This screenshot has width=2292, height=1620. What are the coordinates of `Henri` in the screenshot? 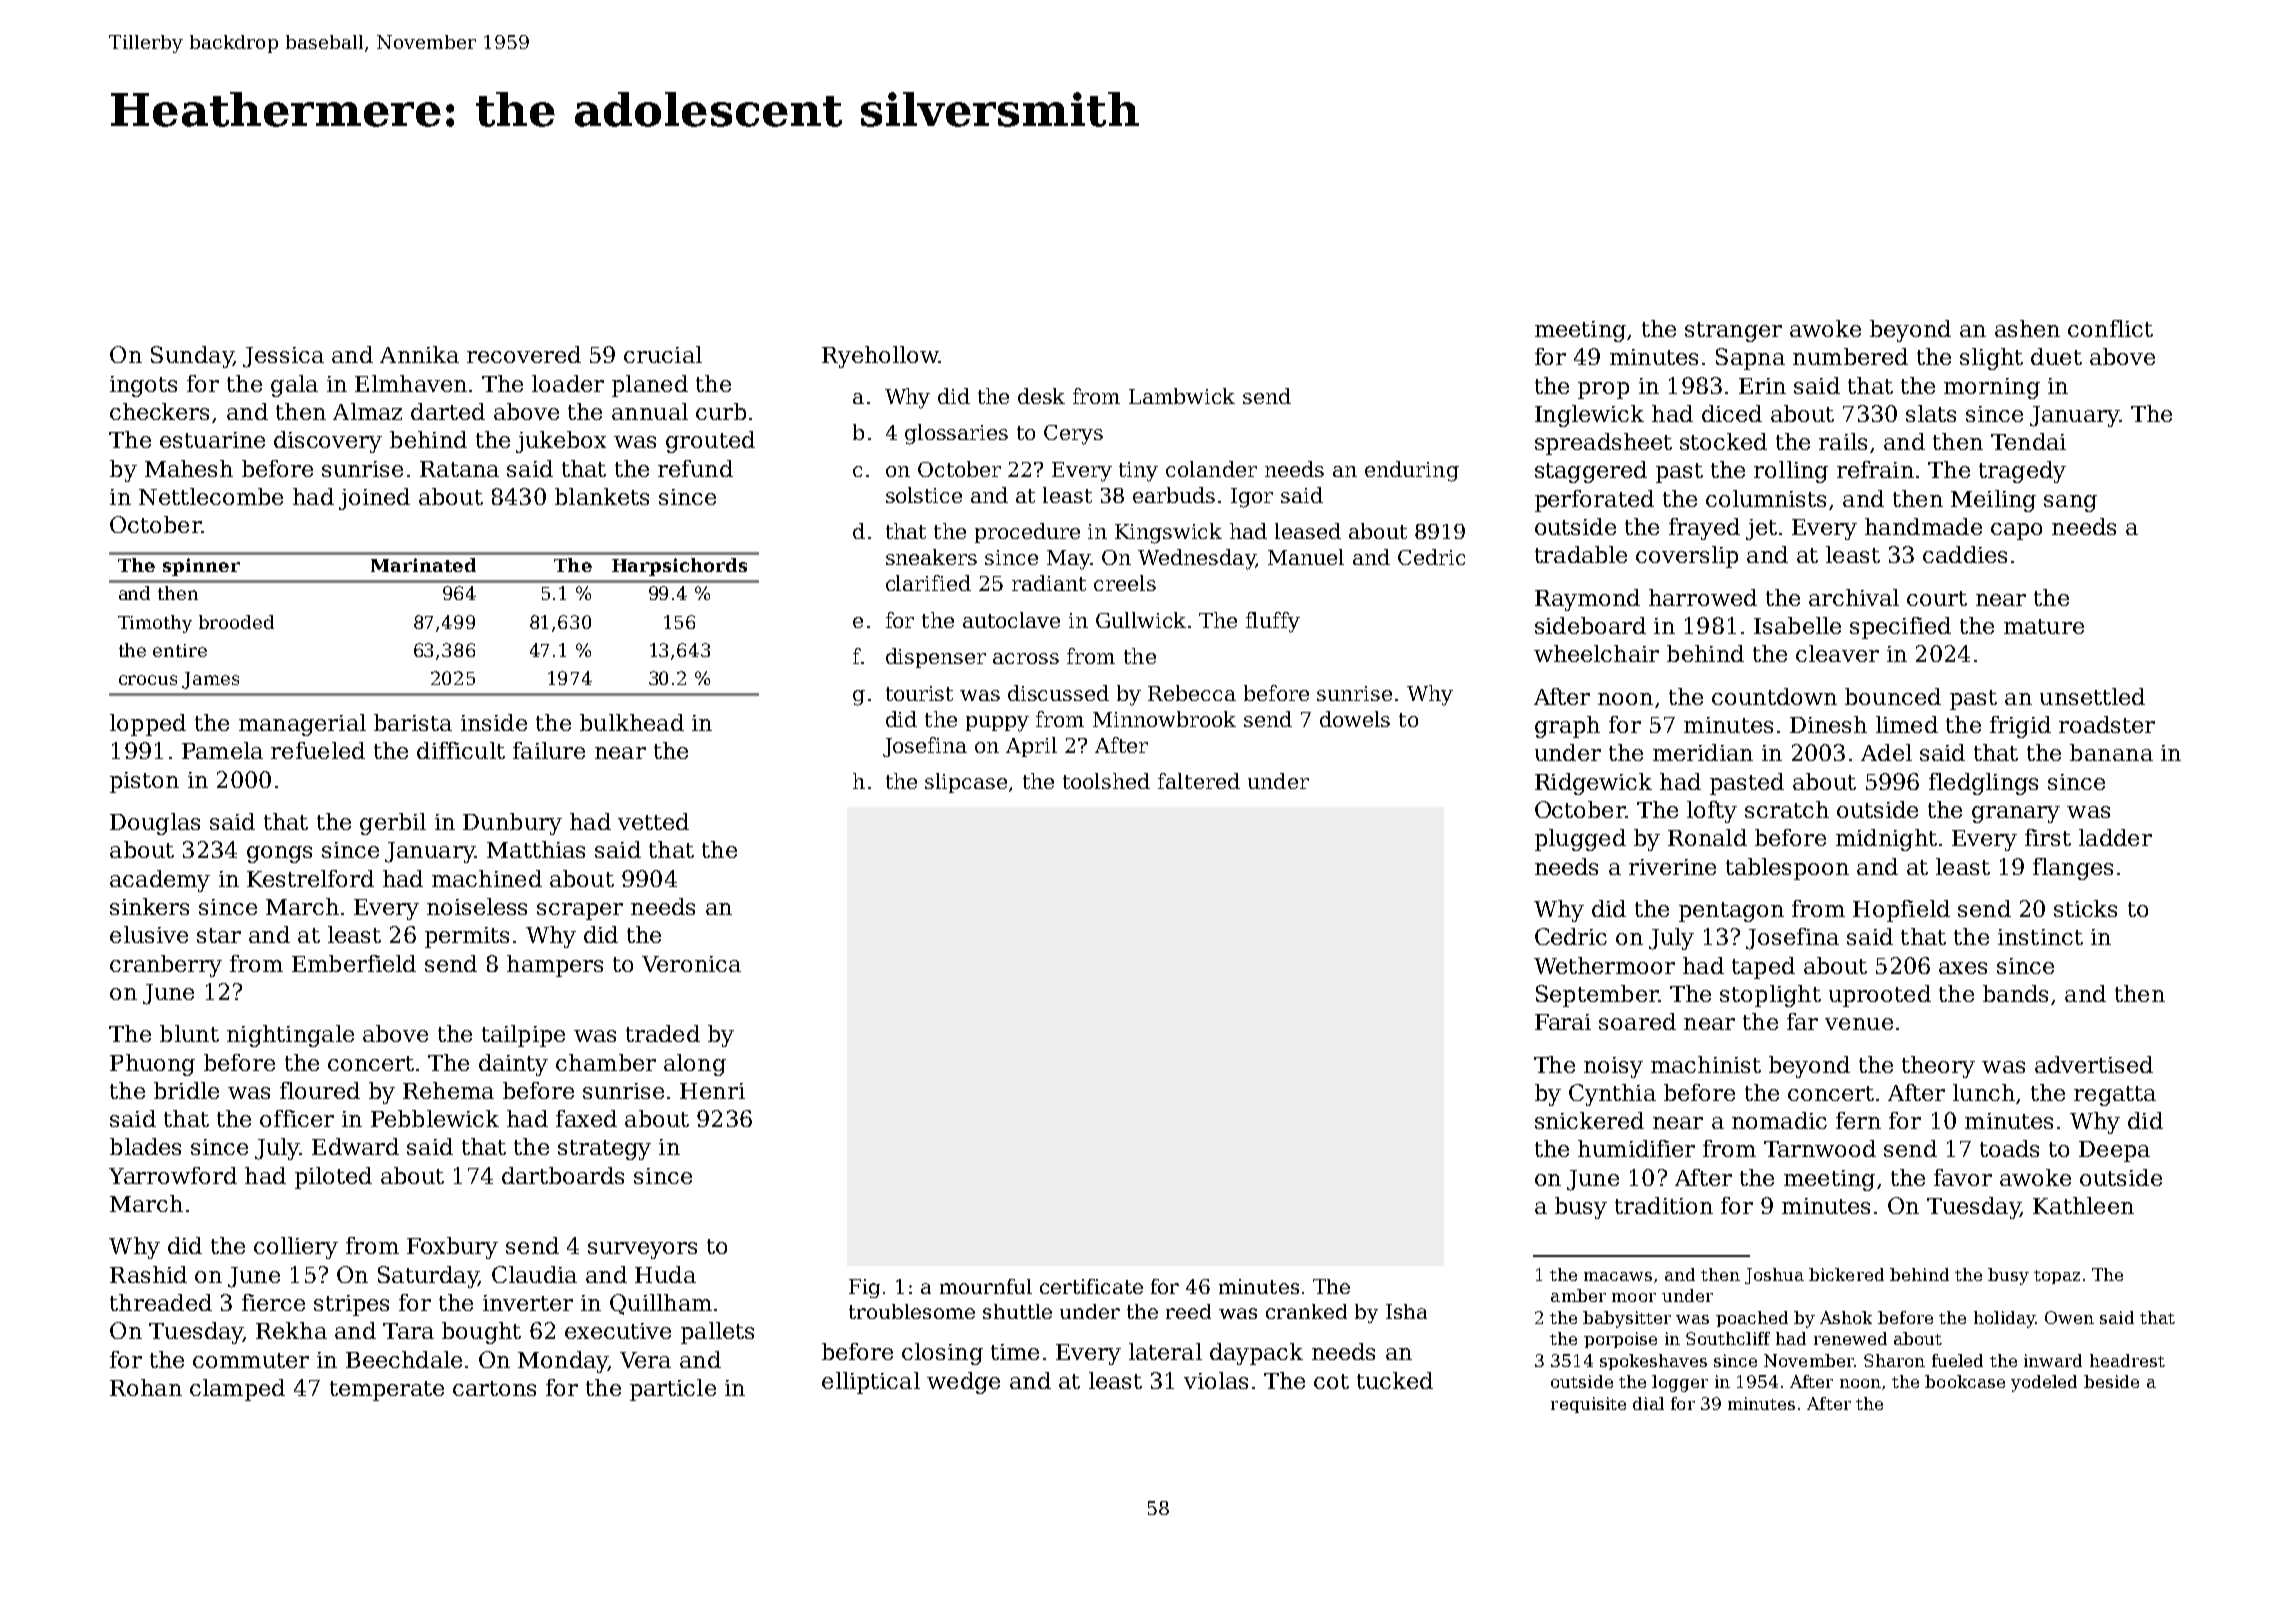 It's located at (712, 1091).
